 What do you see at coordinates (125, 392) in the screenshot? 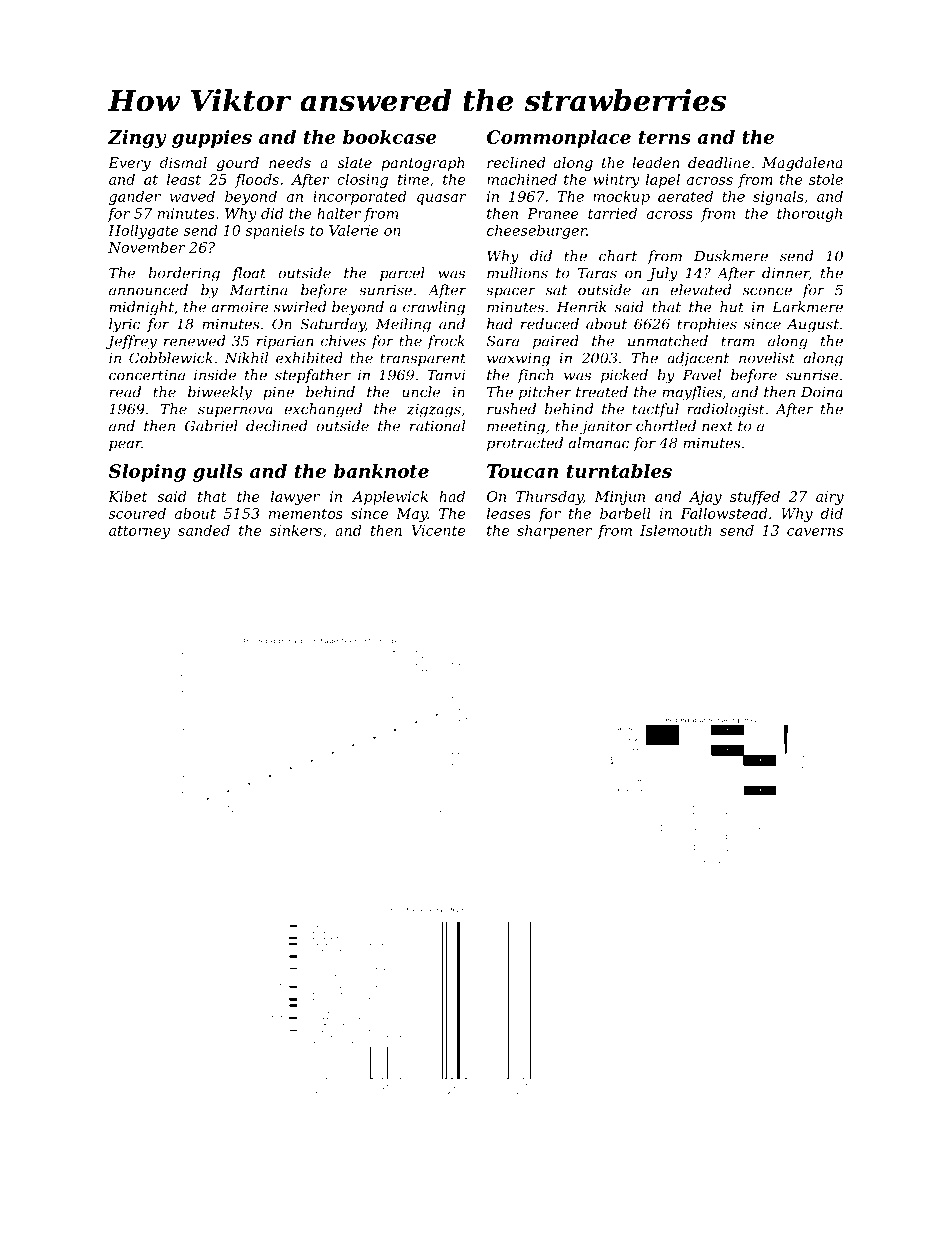
I see `read` at bounding box center [125, 392].
